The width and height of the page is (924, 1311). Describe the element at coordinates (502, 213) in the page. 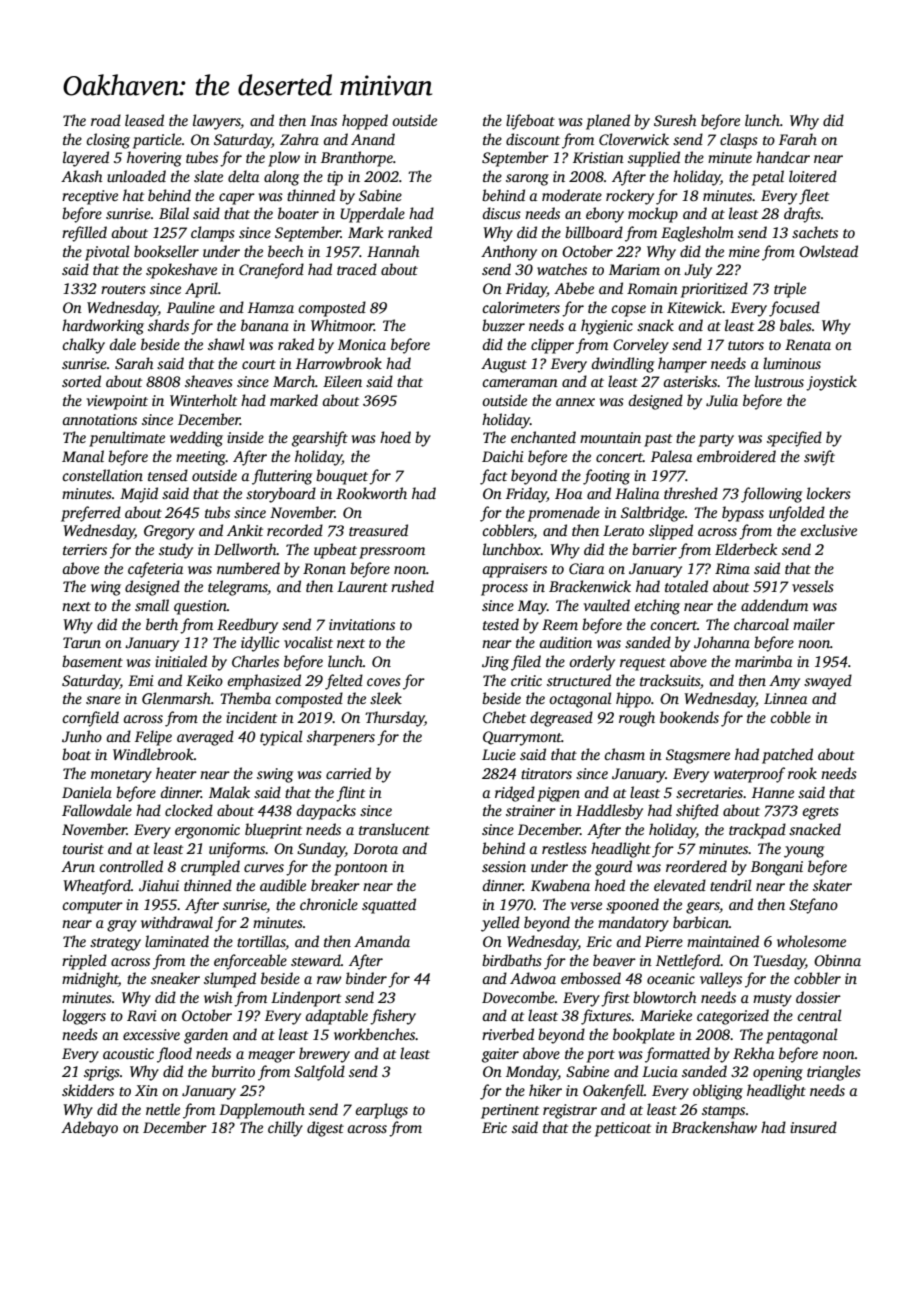

I see `discus` at that location.
